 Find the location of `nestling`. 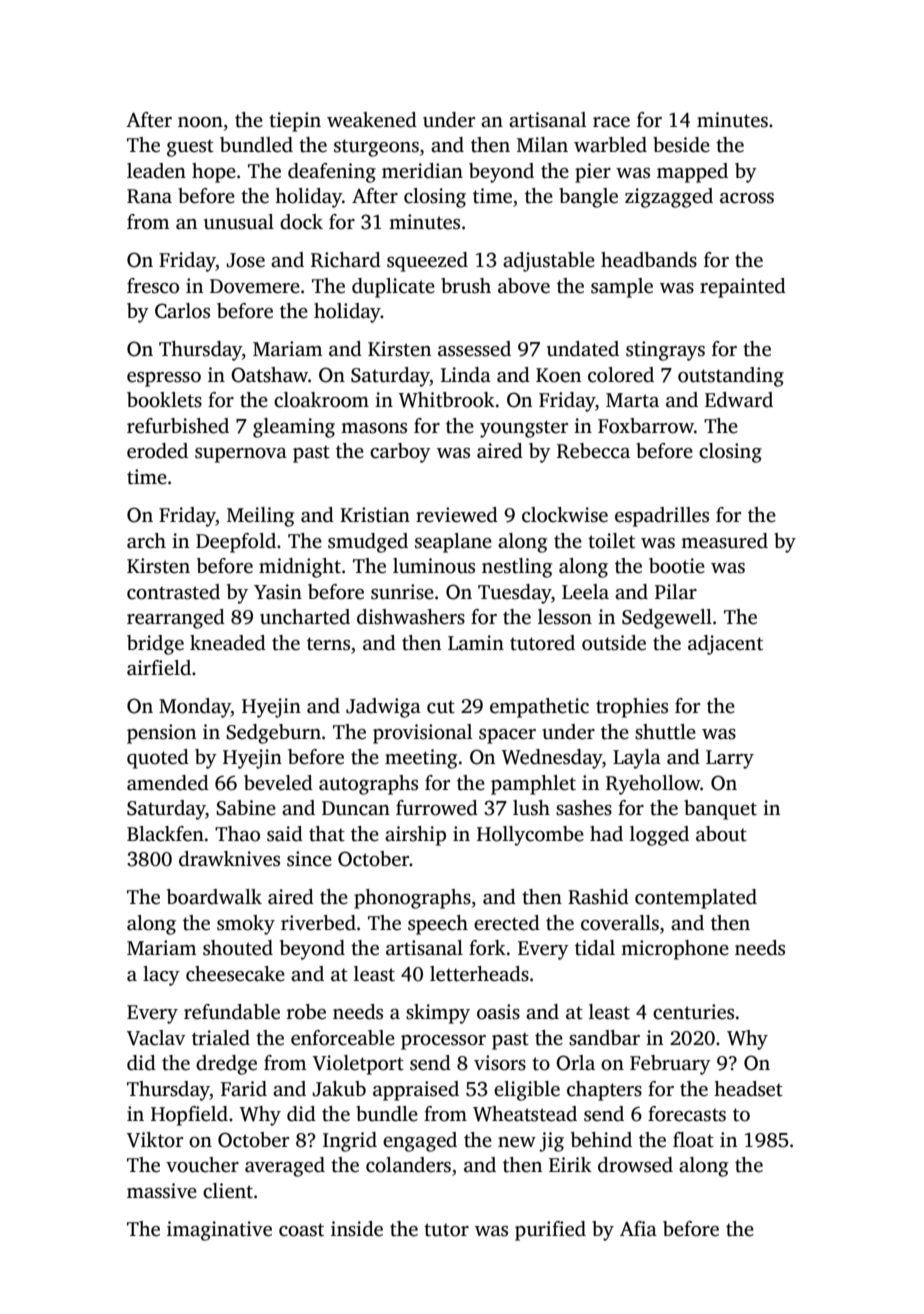

nestling is located at coordinates (517, 568).
